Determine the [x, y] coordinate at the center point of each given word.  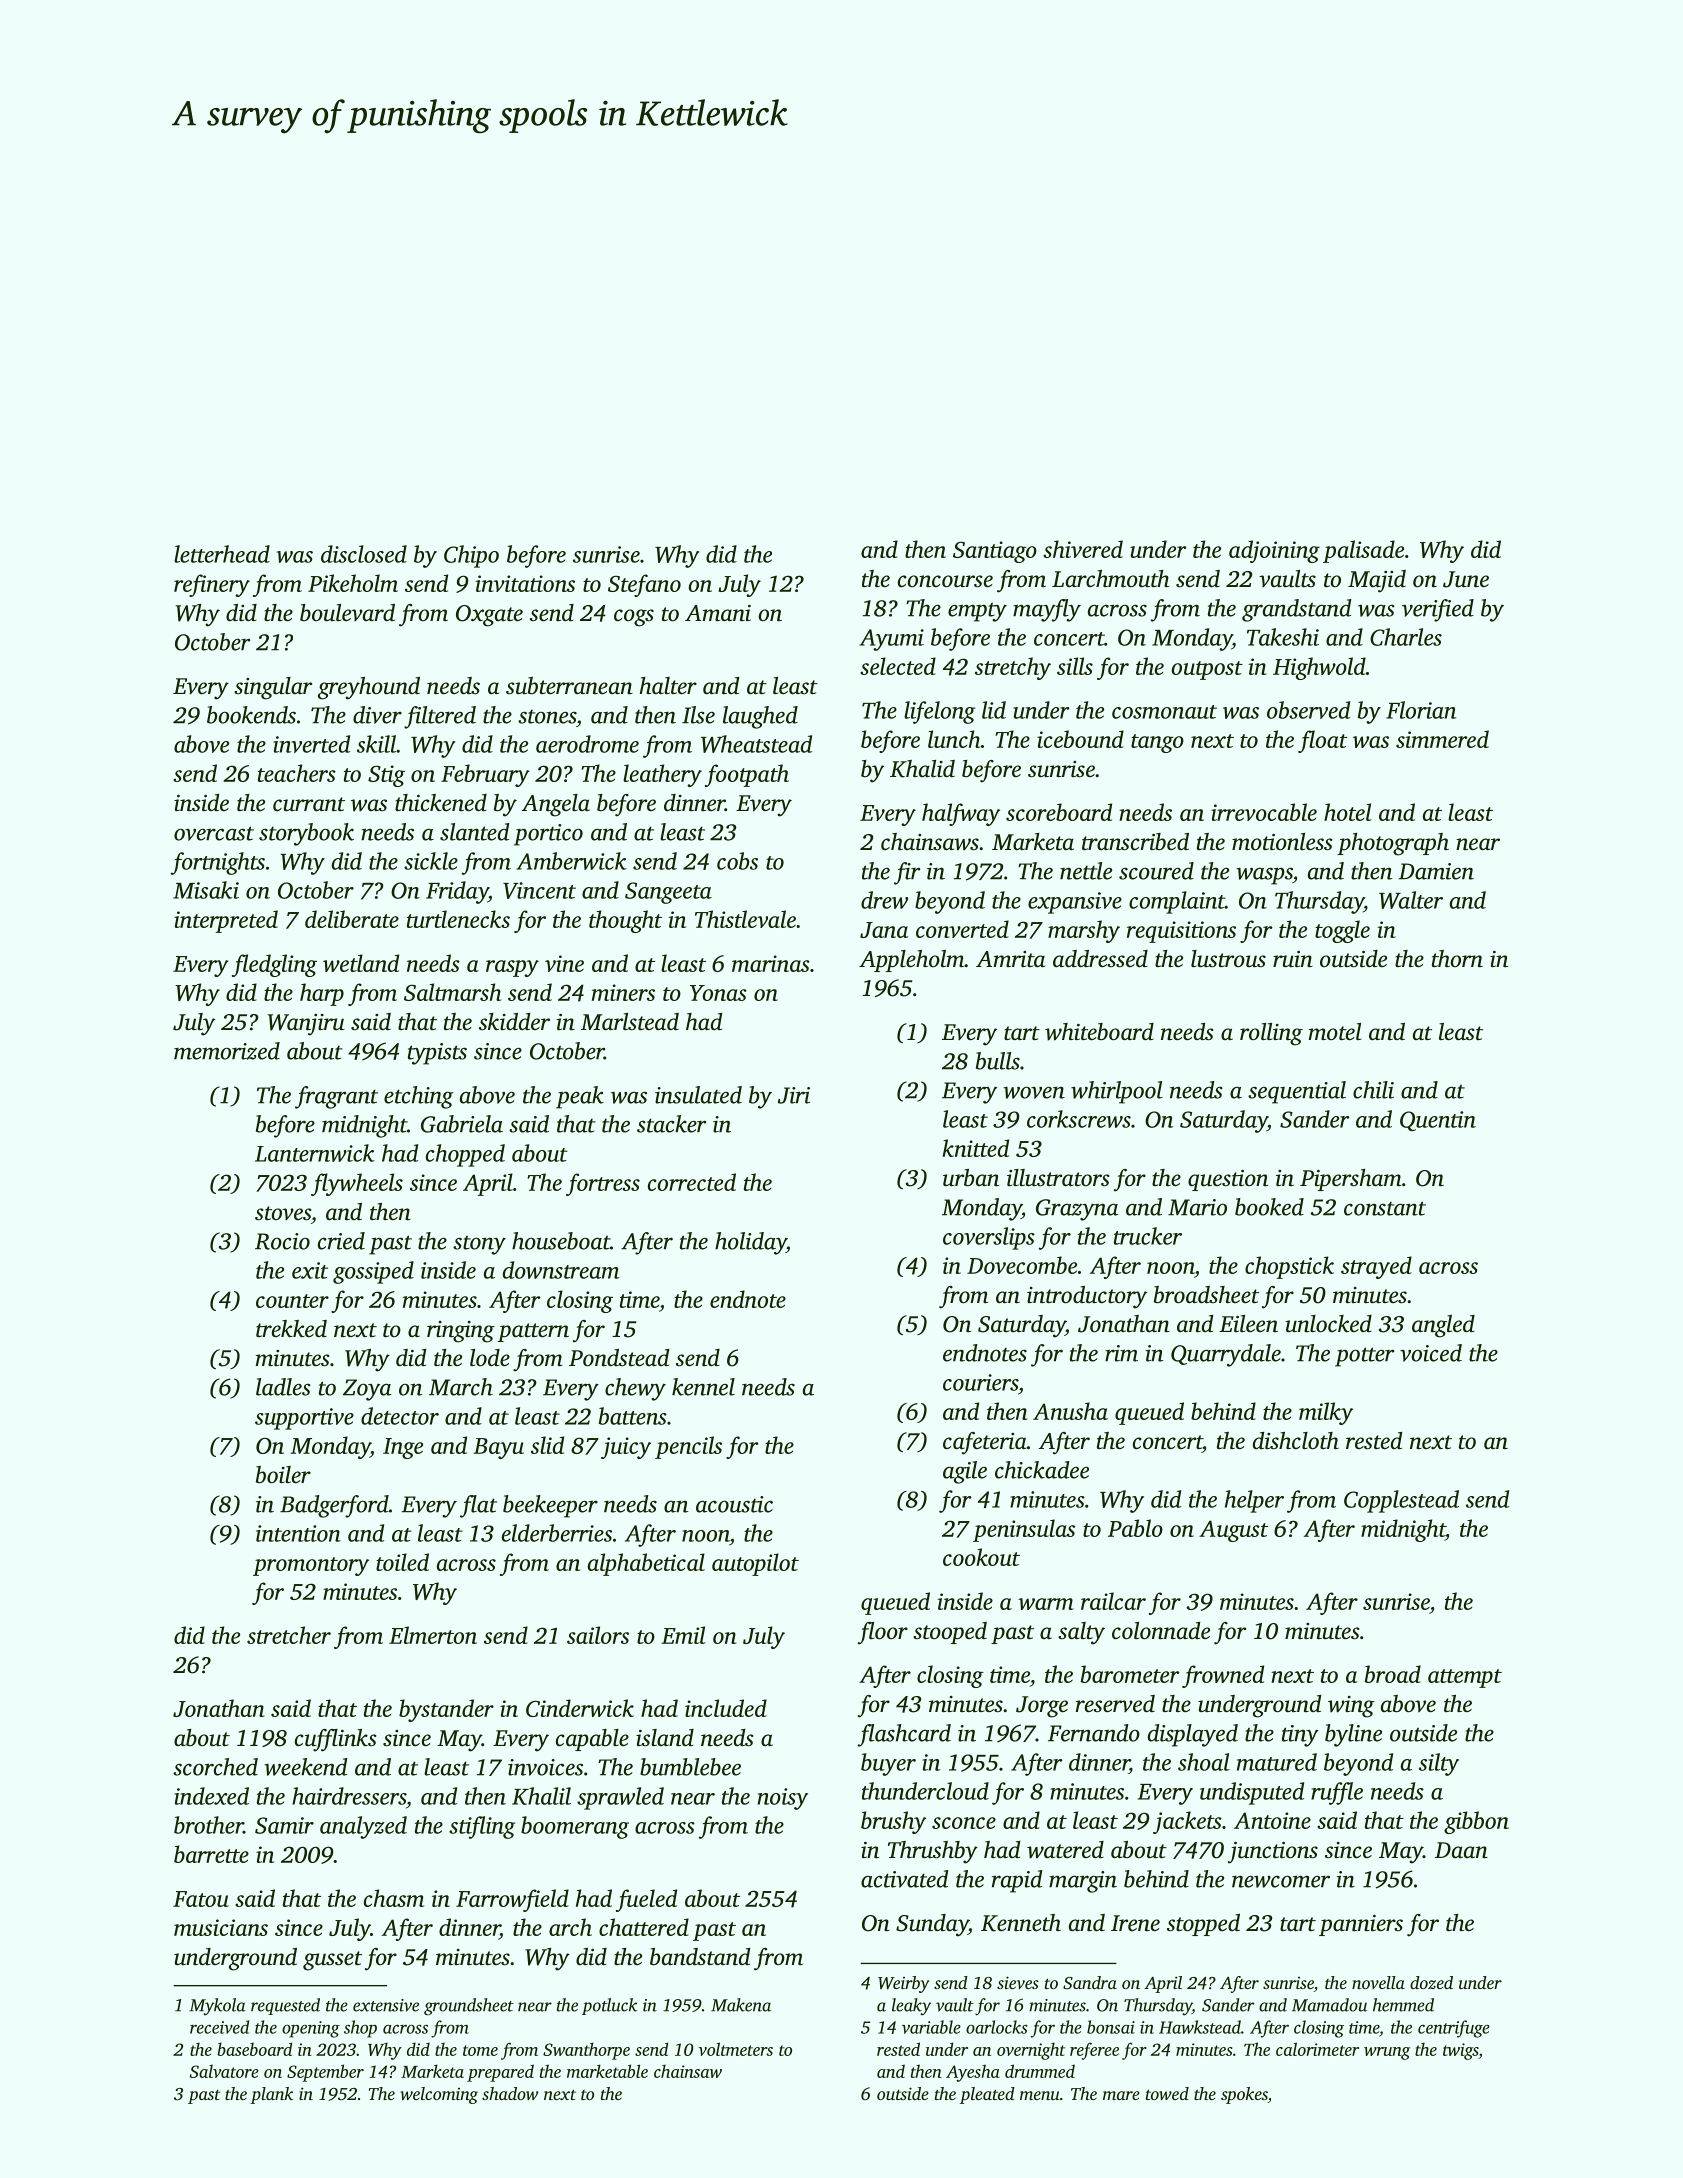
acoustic [734, 1504]
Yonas [718, 993]
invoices [545, 1767]
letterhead [222, 554]
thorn [1457, 959]
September [325, 2073]
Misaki [206, 890]
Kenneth [1021, 1923]
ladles [283, 1387]
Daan [1461, 1850]
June [1466, 579]
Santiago [995, 552]
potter [1364, 1357]
